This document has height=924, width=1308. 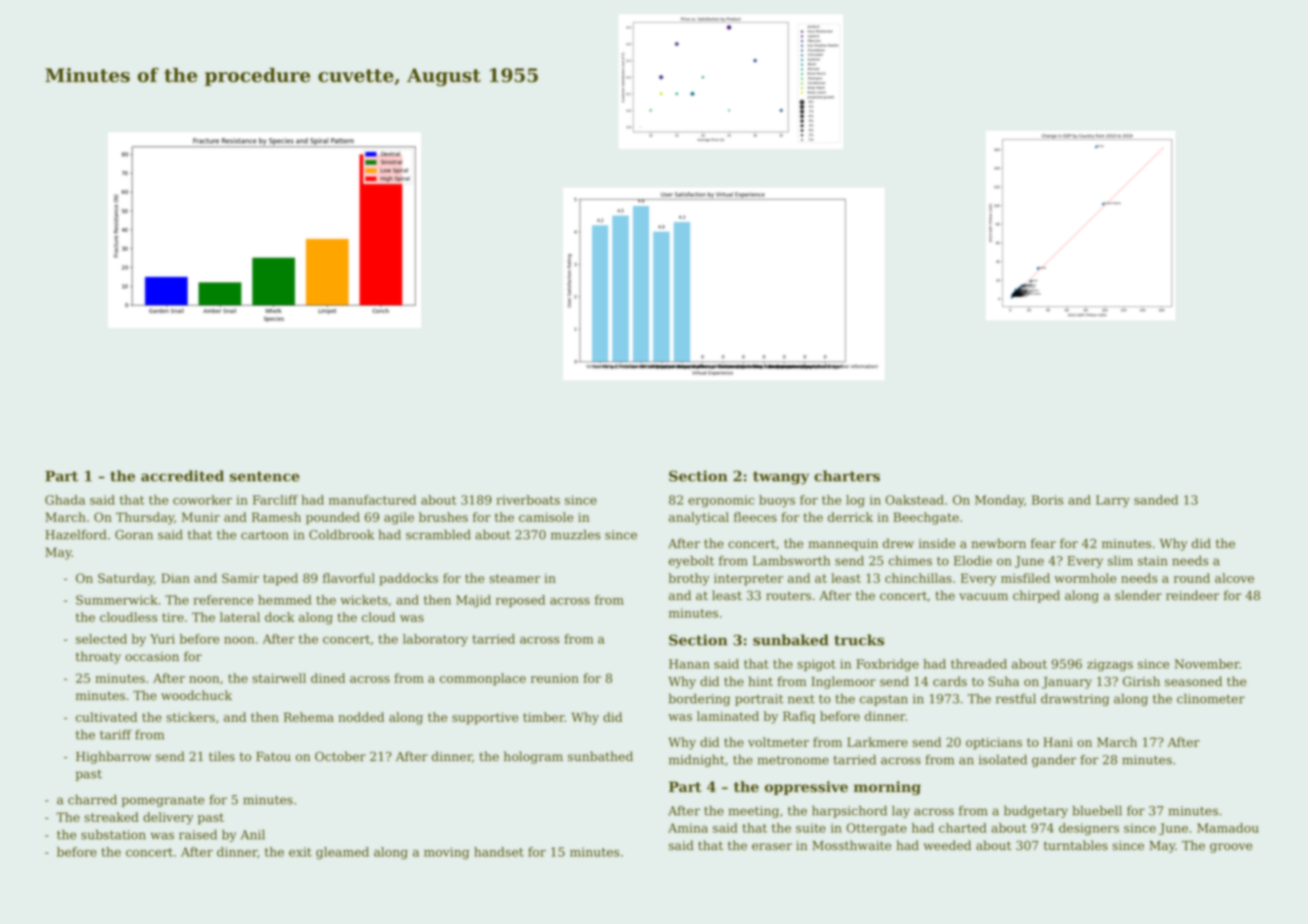 What do you see at coordinates (300, 852) in the document?
I see `exit` at bounding box center [300, 852].
